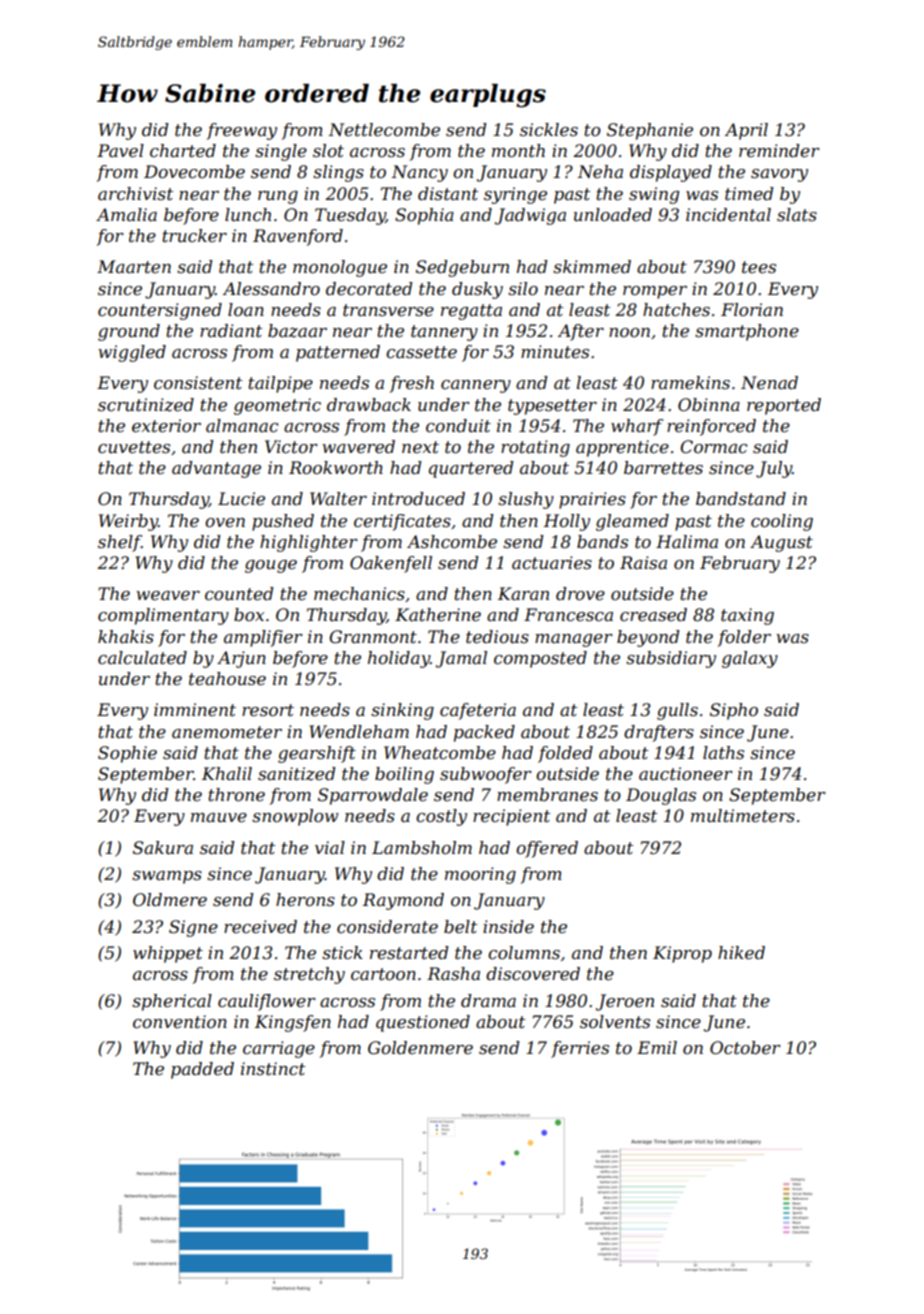  Describe the element at coordinates (202, 1070) in the page. I see `padded` at that location.
